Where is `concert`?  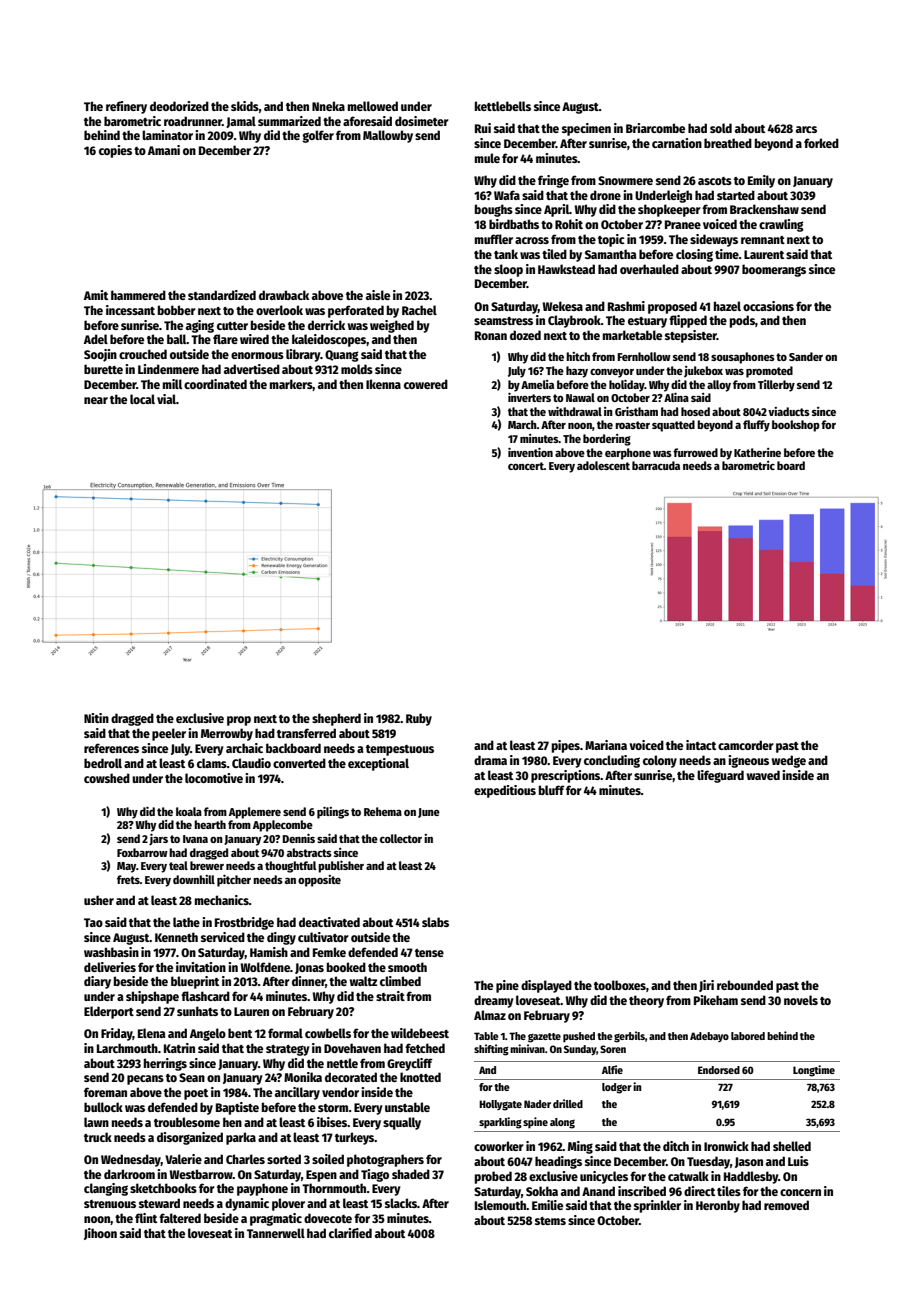
concert is located at coordinates (526, 466).
